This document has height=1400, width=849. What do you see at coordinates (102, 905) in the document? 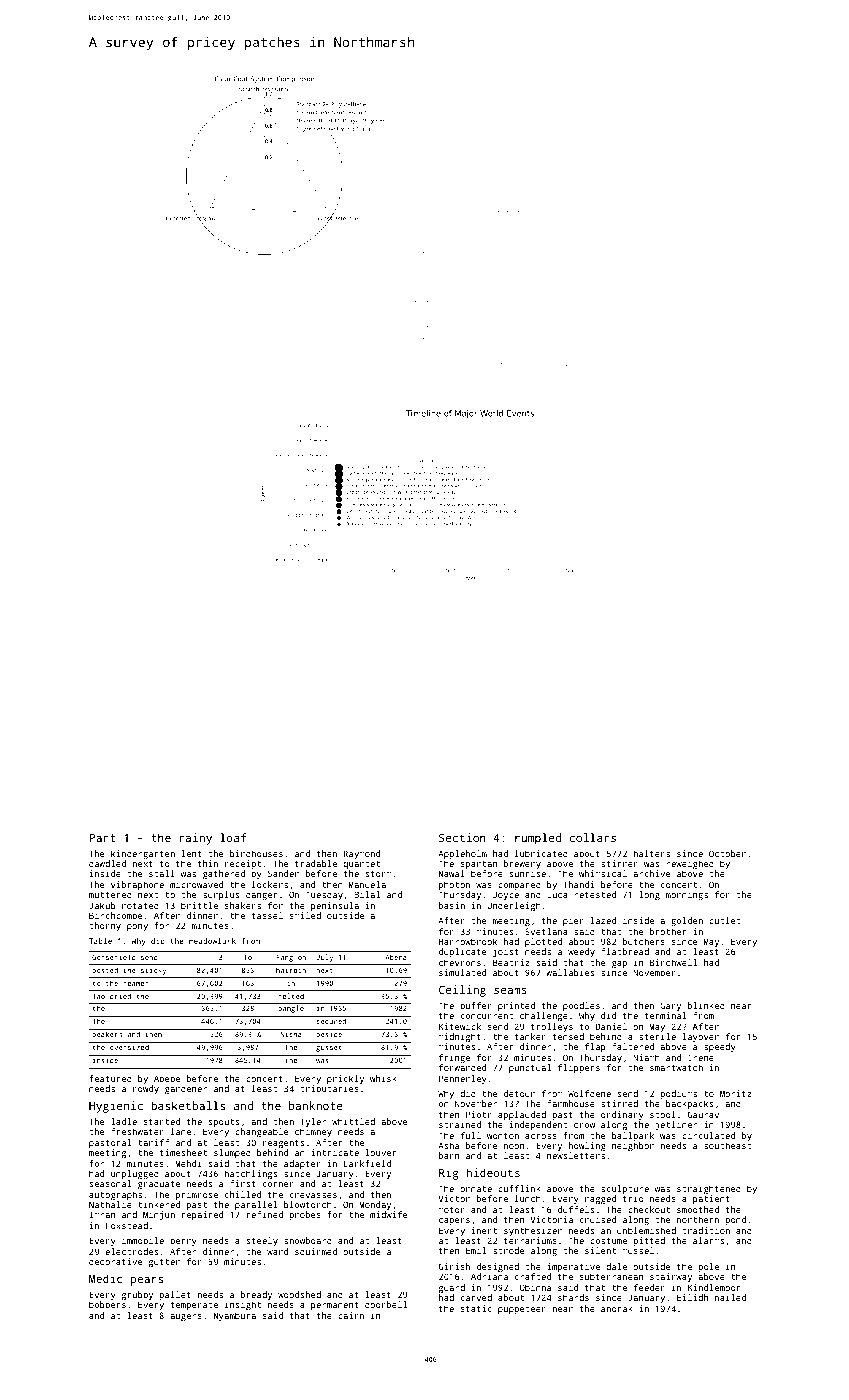
I see `Jakub` at bounding box center [102, 905].
